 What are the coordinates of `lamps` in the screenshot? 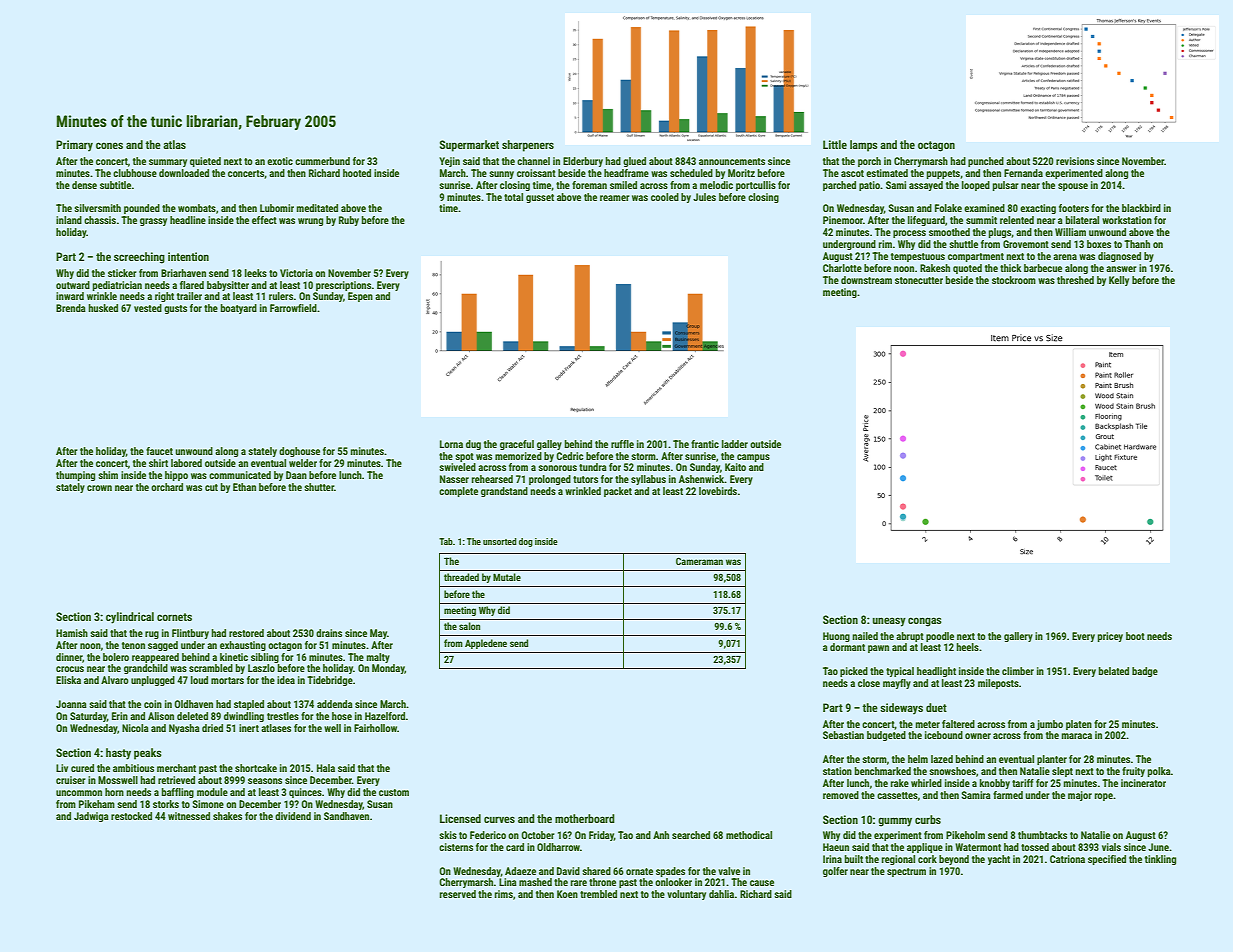 It's located at (864, 146).
